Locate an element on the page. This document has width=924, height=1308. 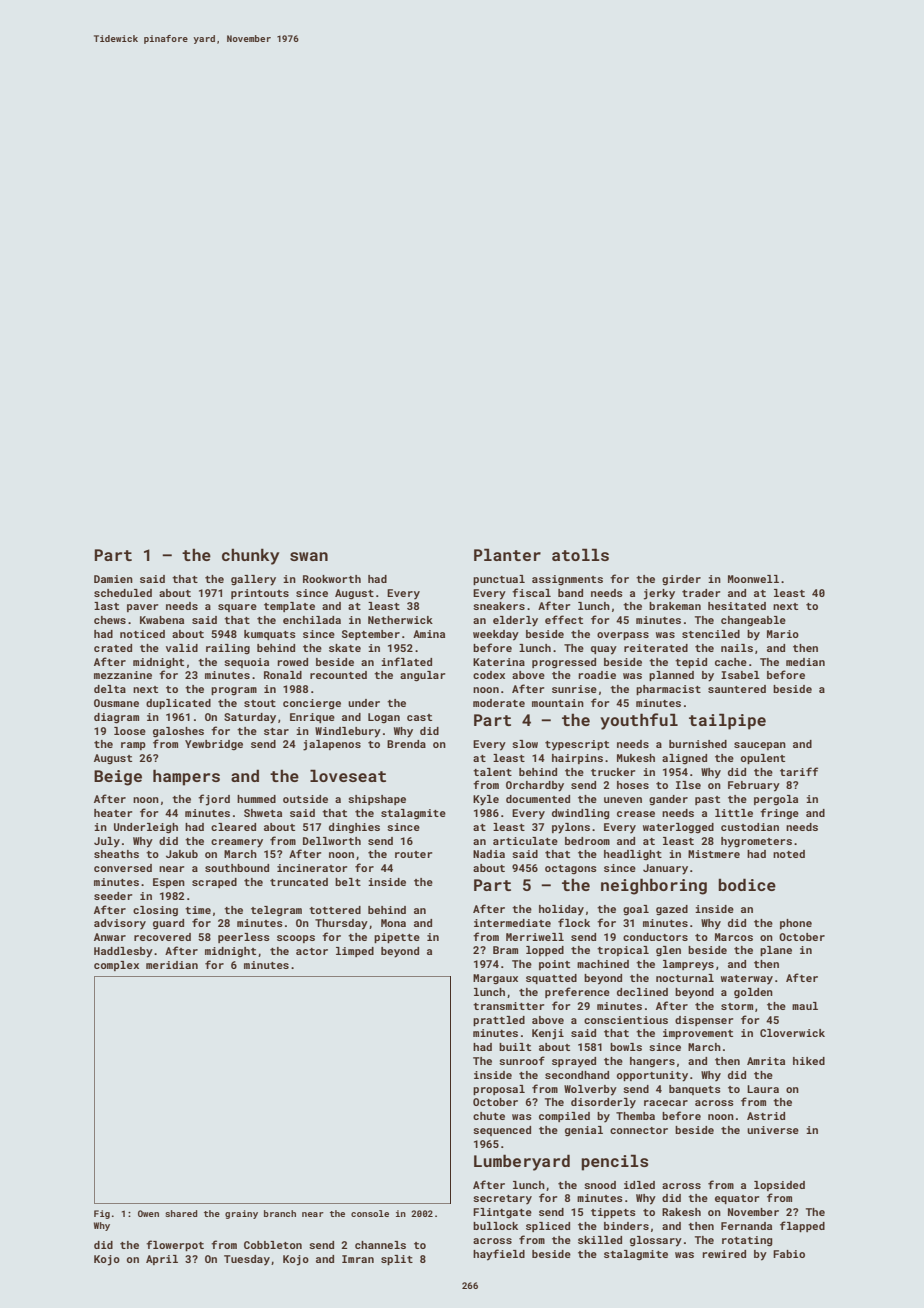
Tuesday is located at coordinates (247, 1260).
